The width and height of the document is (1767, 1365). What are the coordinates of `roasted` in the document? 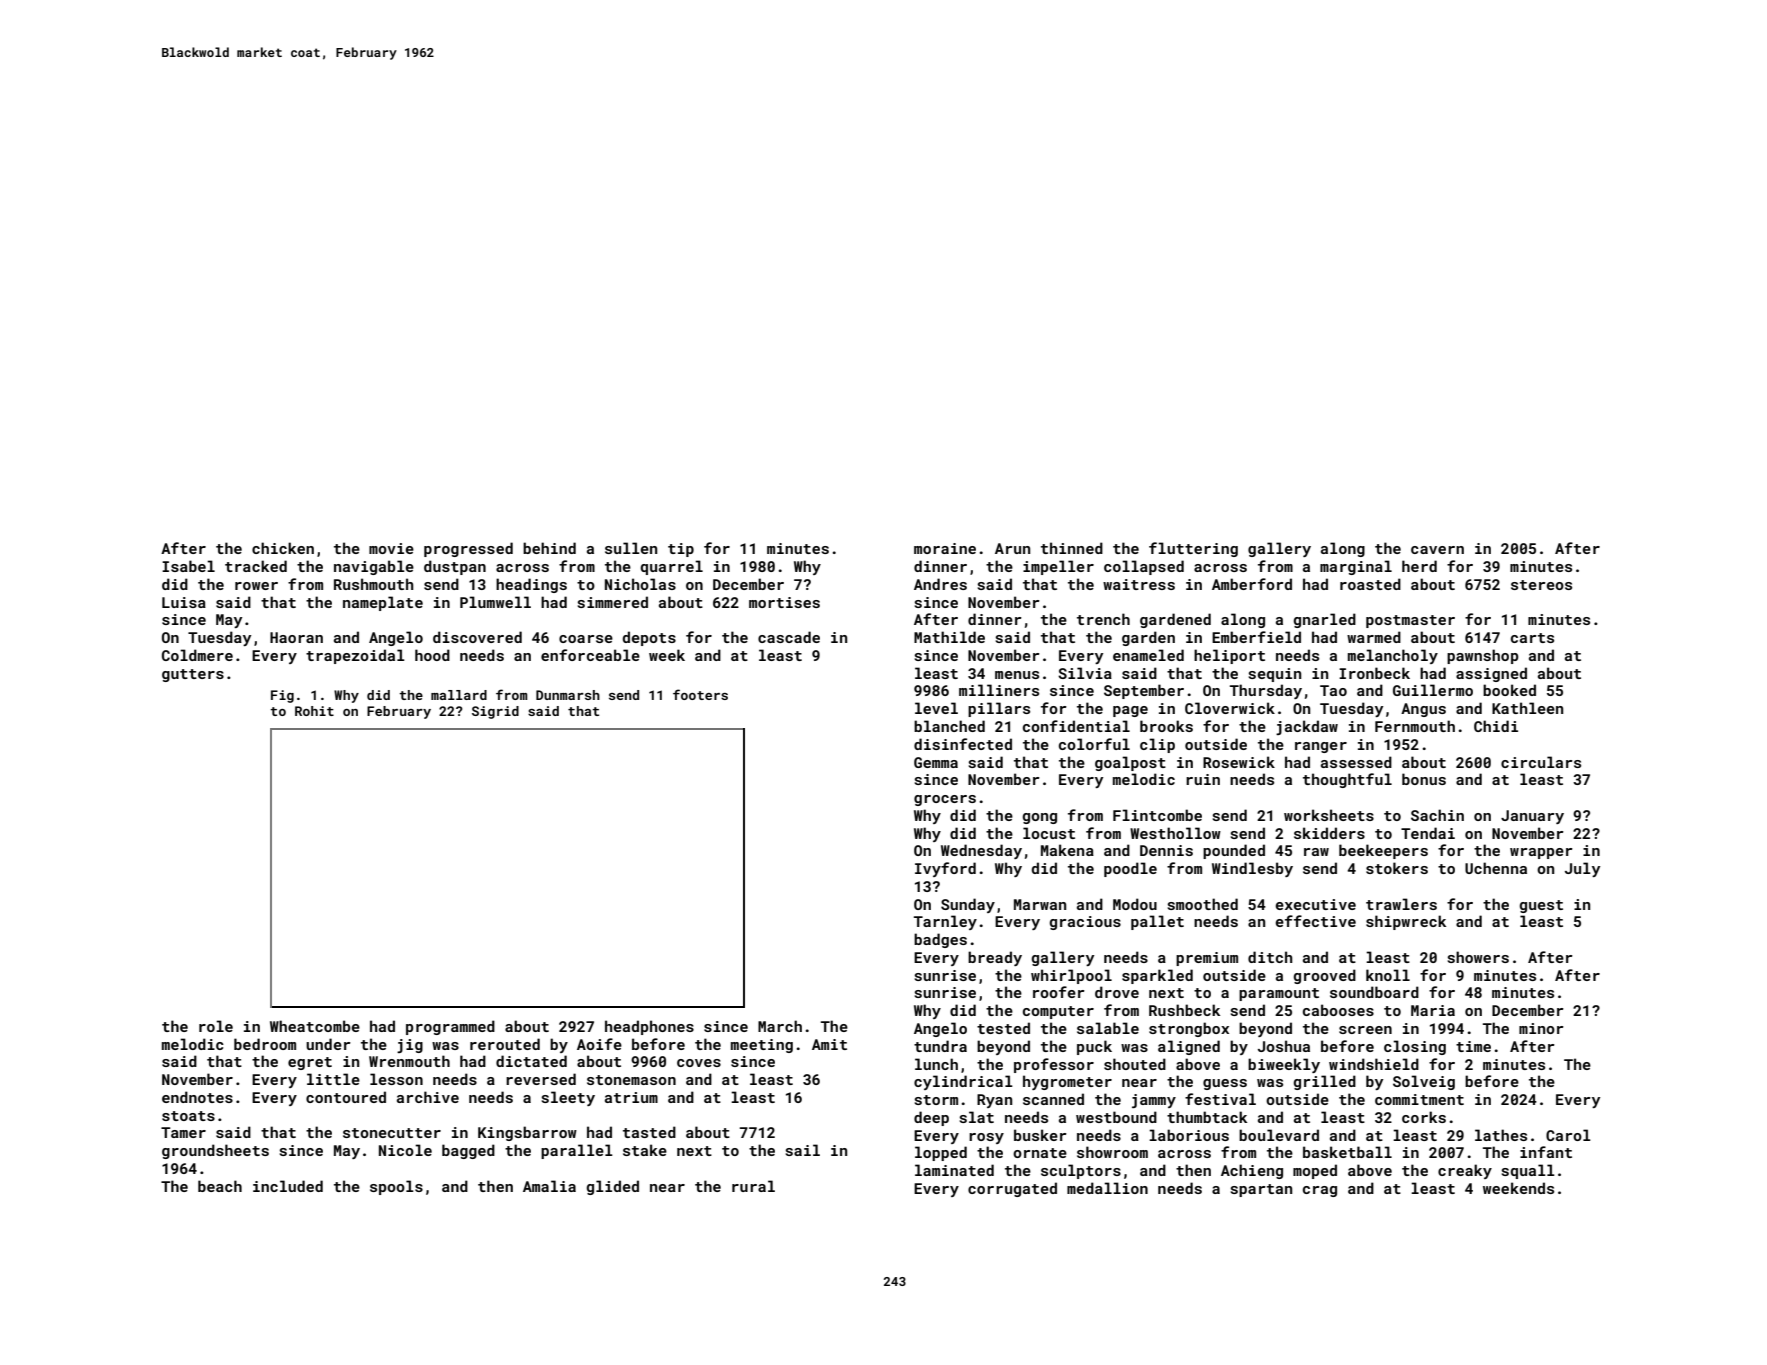 It's located at (1370, 584).
